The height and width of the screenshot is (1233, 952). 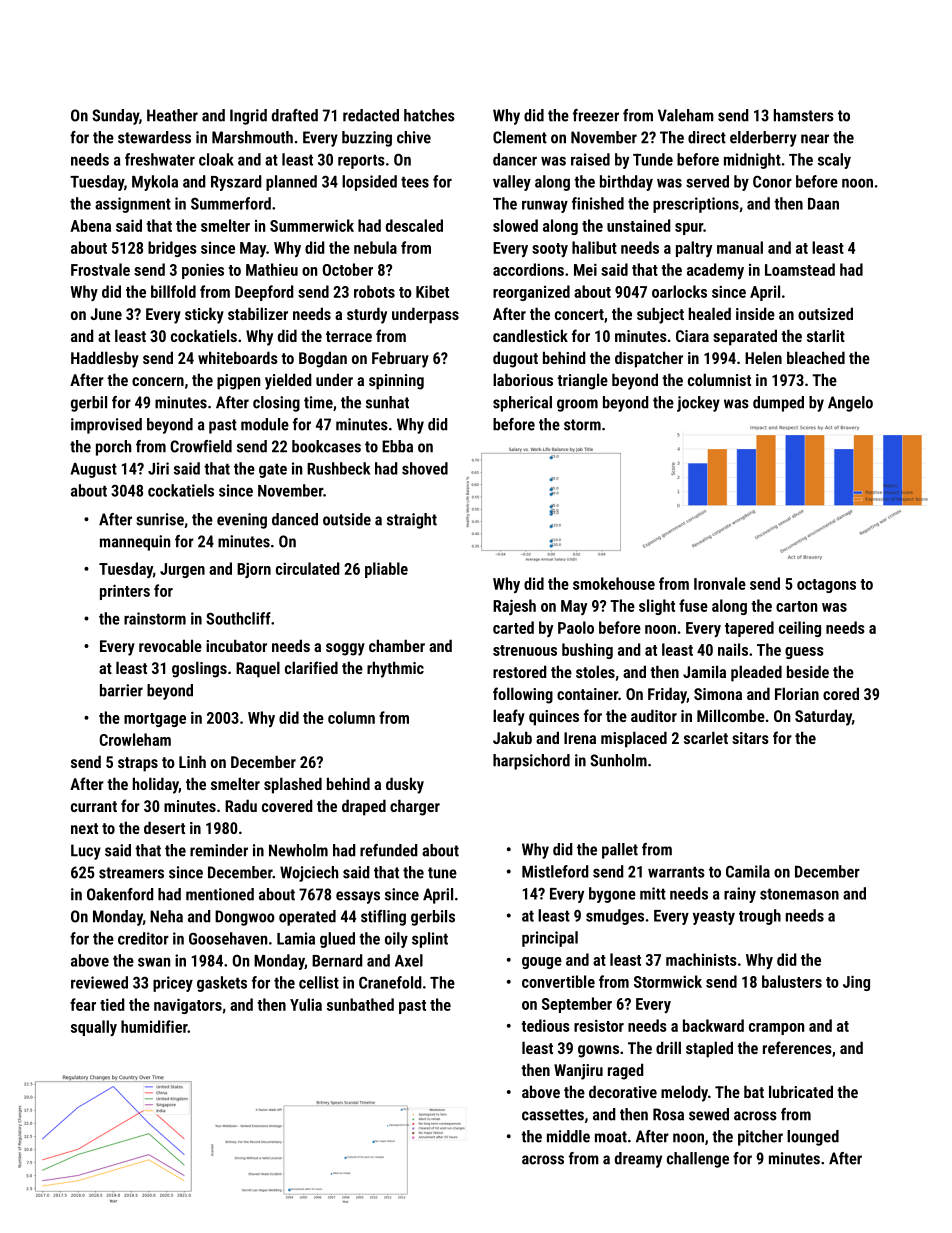 I want to click on sunbathed, so click(x=360, y=1004).
